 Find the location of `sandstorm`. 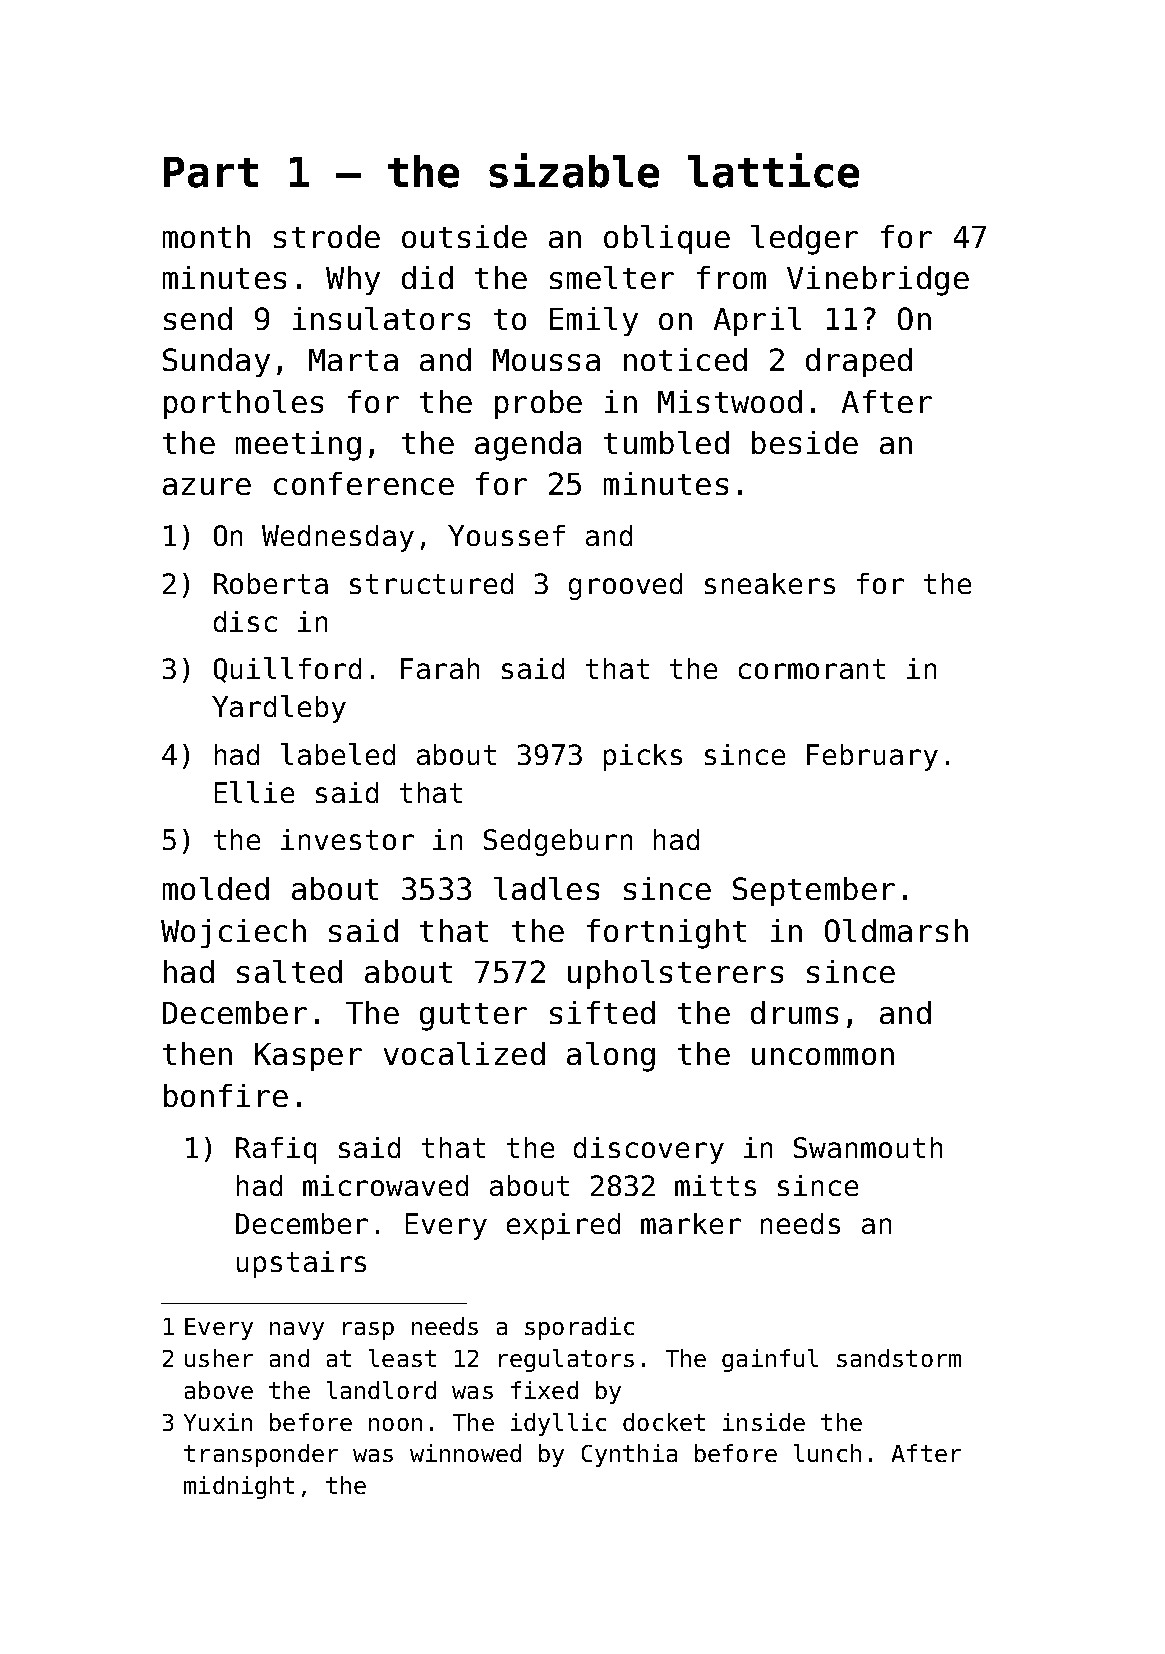

sandstorm is located at coordinates (899, 1358).
